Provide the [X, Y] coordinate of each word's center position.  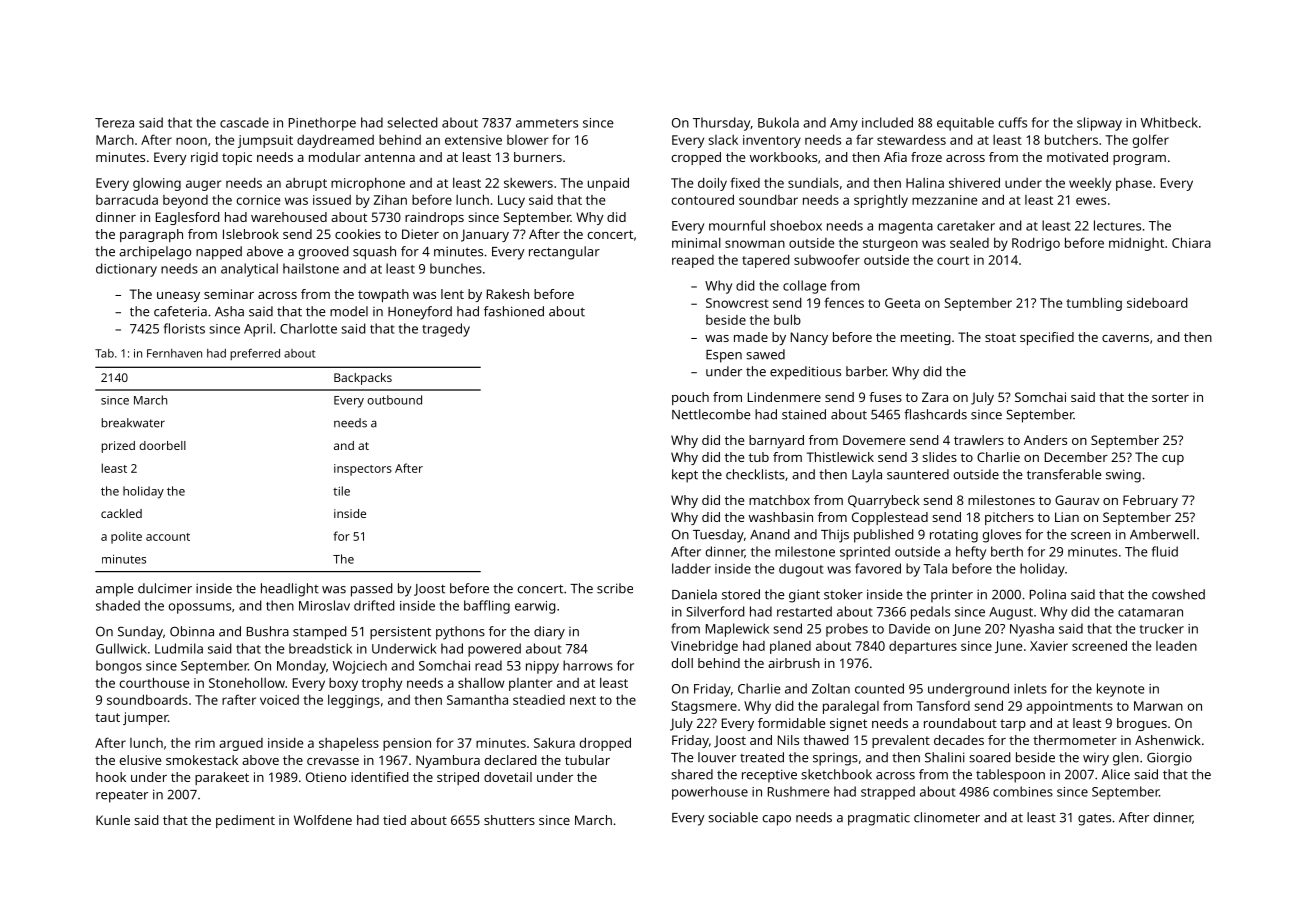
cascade [244, 122]
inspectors [363, 470]
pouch [690, 398]
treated [762, 757]
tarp [1013, 725]
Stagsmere [704, 707]
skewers [528, 183]
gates [1094, 819]
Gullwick [121, 648]
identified [380, 777]
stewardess [911, 139]
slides [939, 457]
